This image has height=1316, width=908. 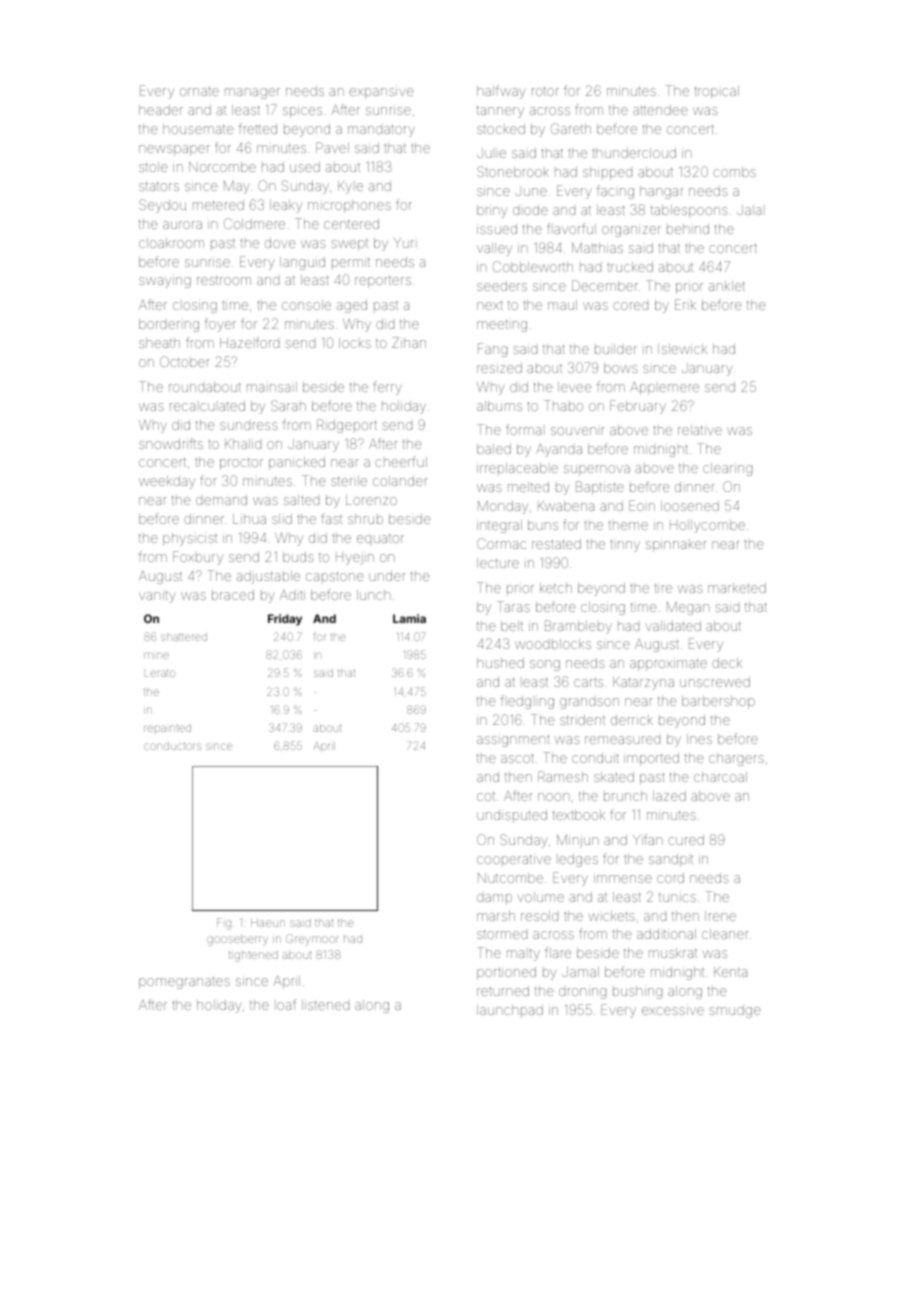 What do you see at coordinates (716, 92) in the image?
I see `tropical` at bounding box center [716, 92].
